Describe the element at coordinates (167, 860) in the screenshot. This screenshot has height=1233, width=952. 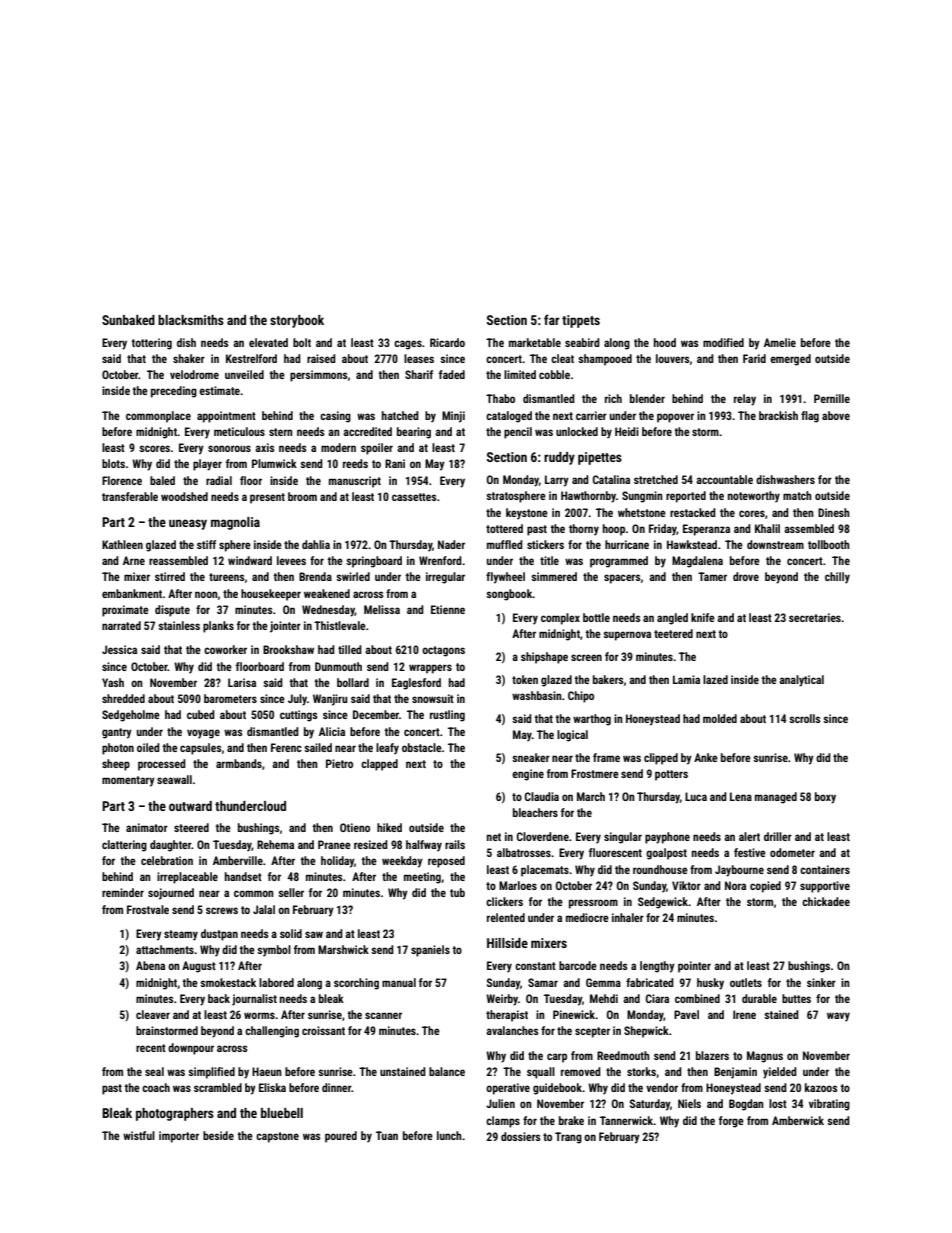
I see `celebration` at that location.
